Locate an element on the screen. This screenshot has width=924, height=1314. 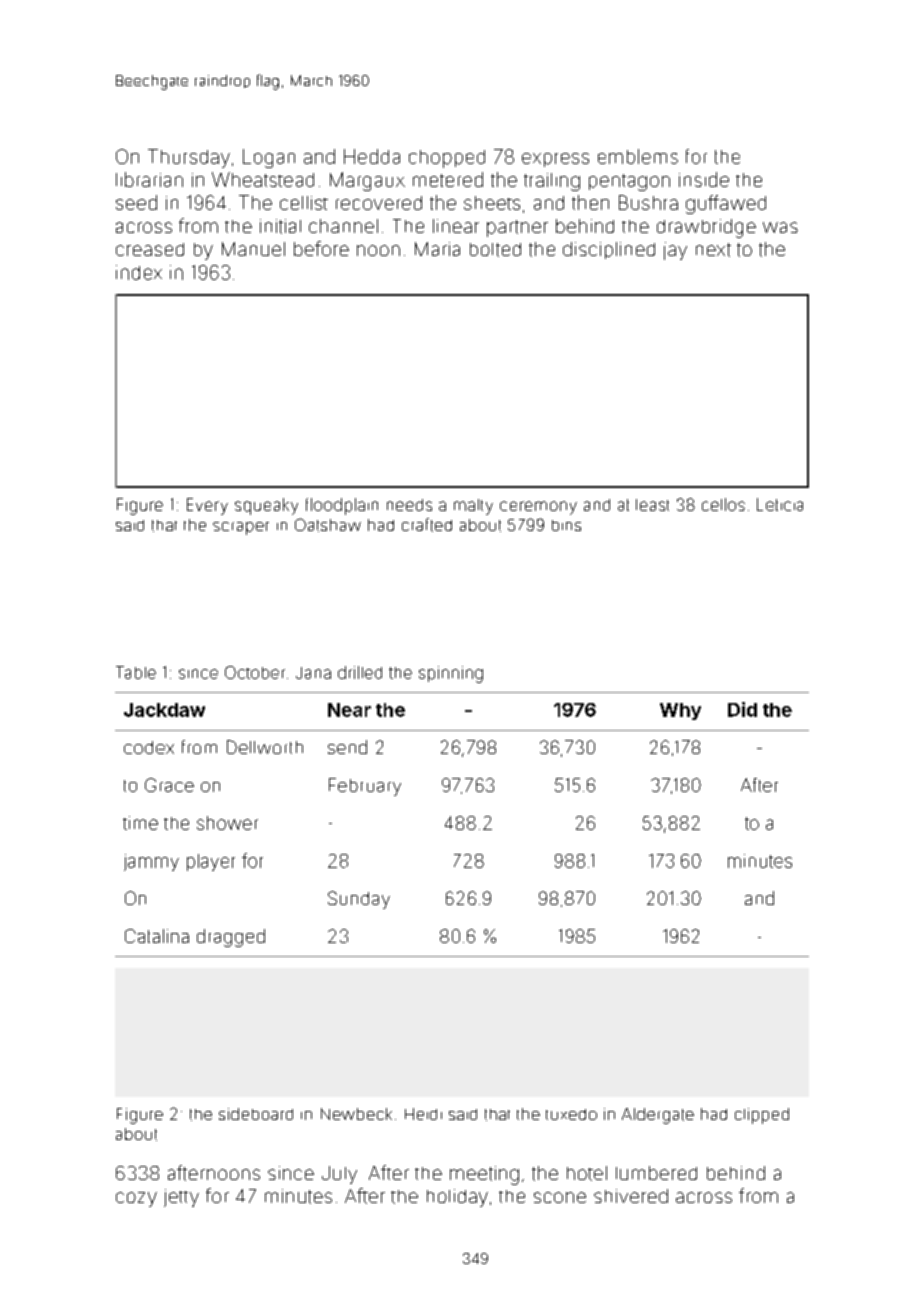
seed is located at coordinates (136, 202).
